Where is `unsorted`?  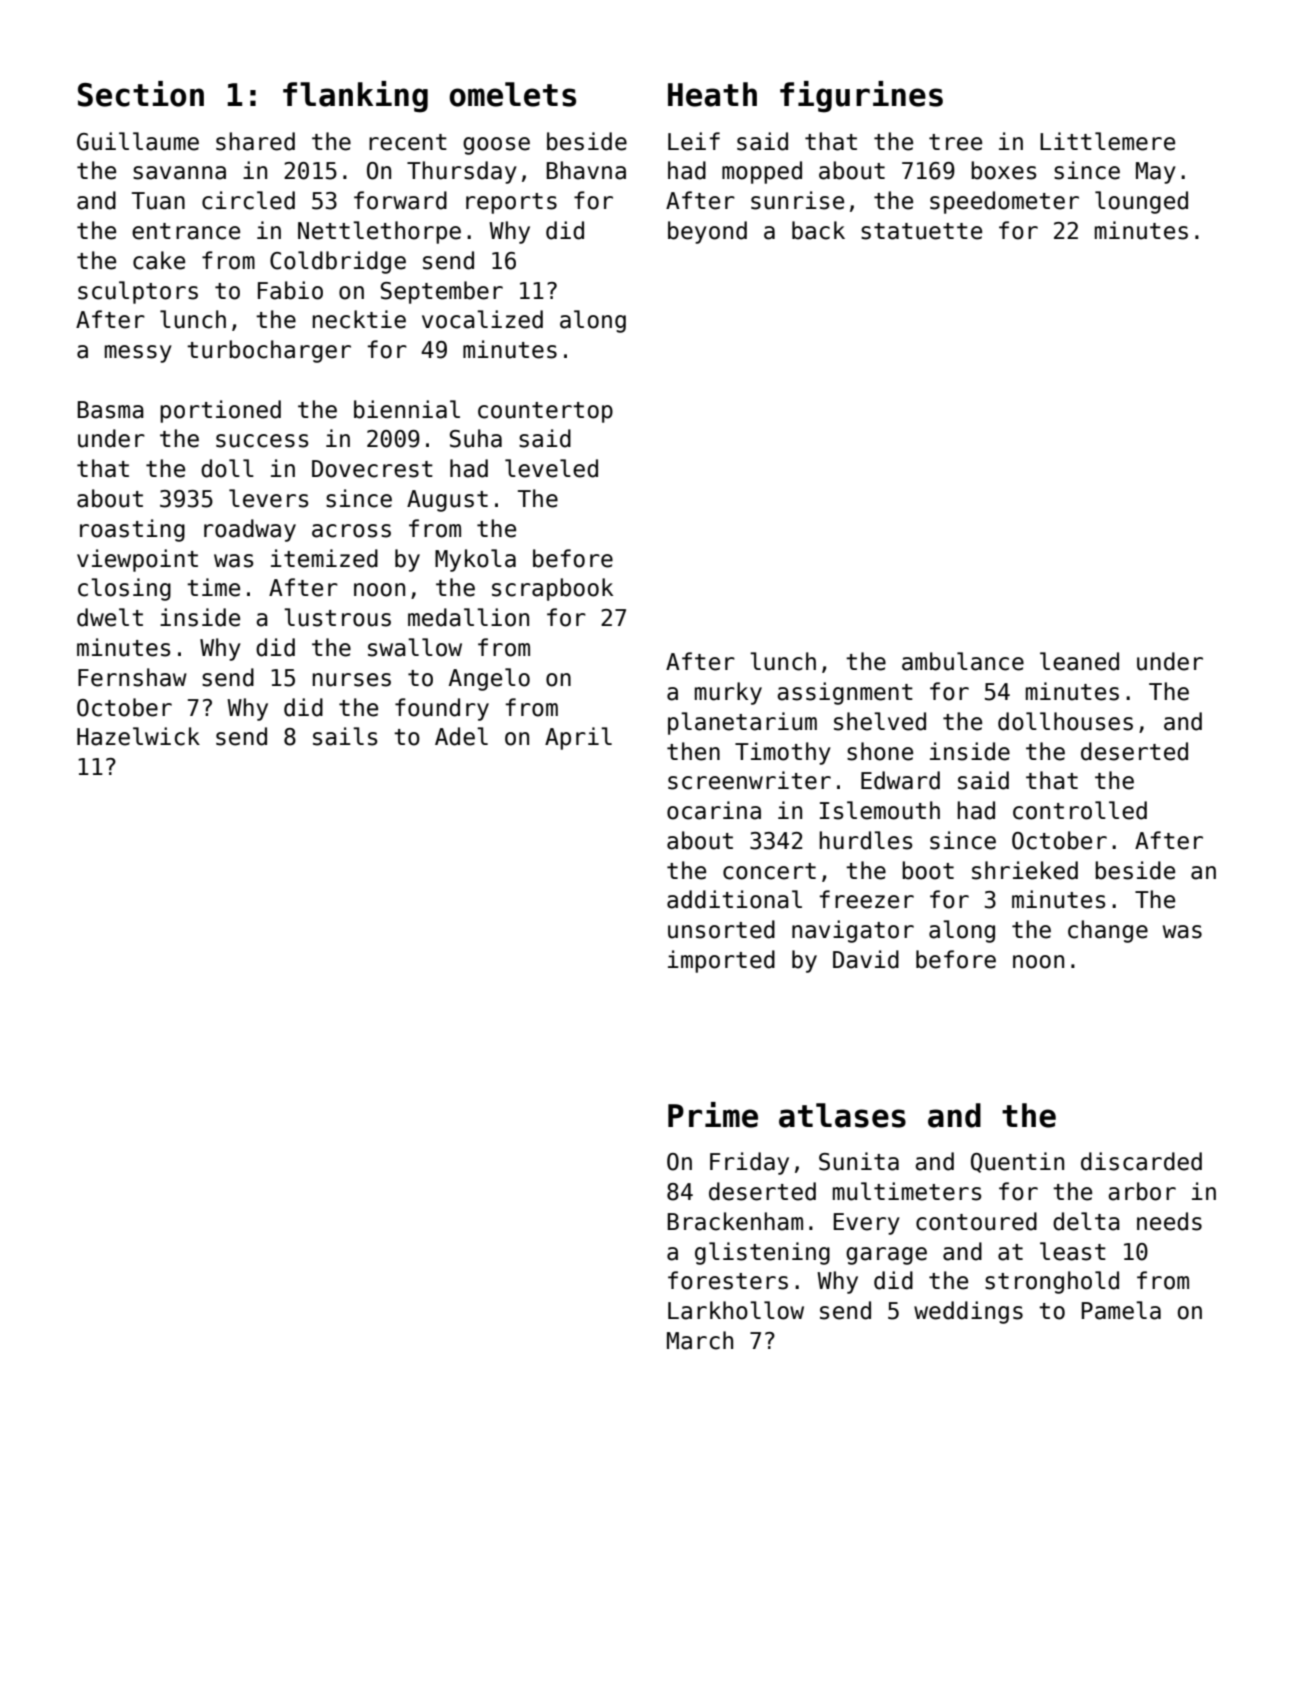
unsorted is located at coordinates (721, 929).
